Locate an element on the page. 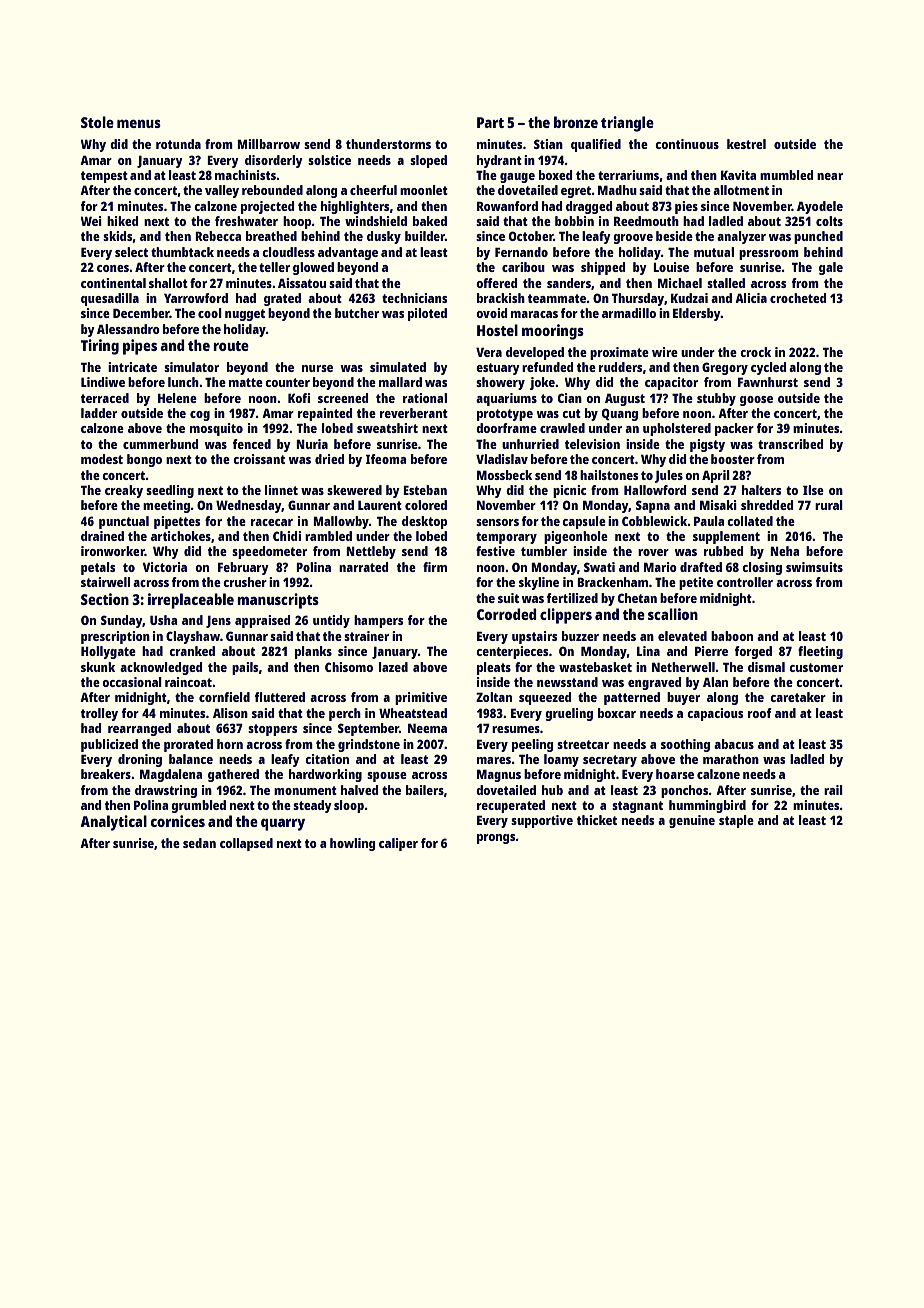 Image resolution: width=924 pixels, height=1308 pixels. caliper is located at coordinates (398, 844).
